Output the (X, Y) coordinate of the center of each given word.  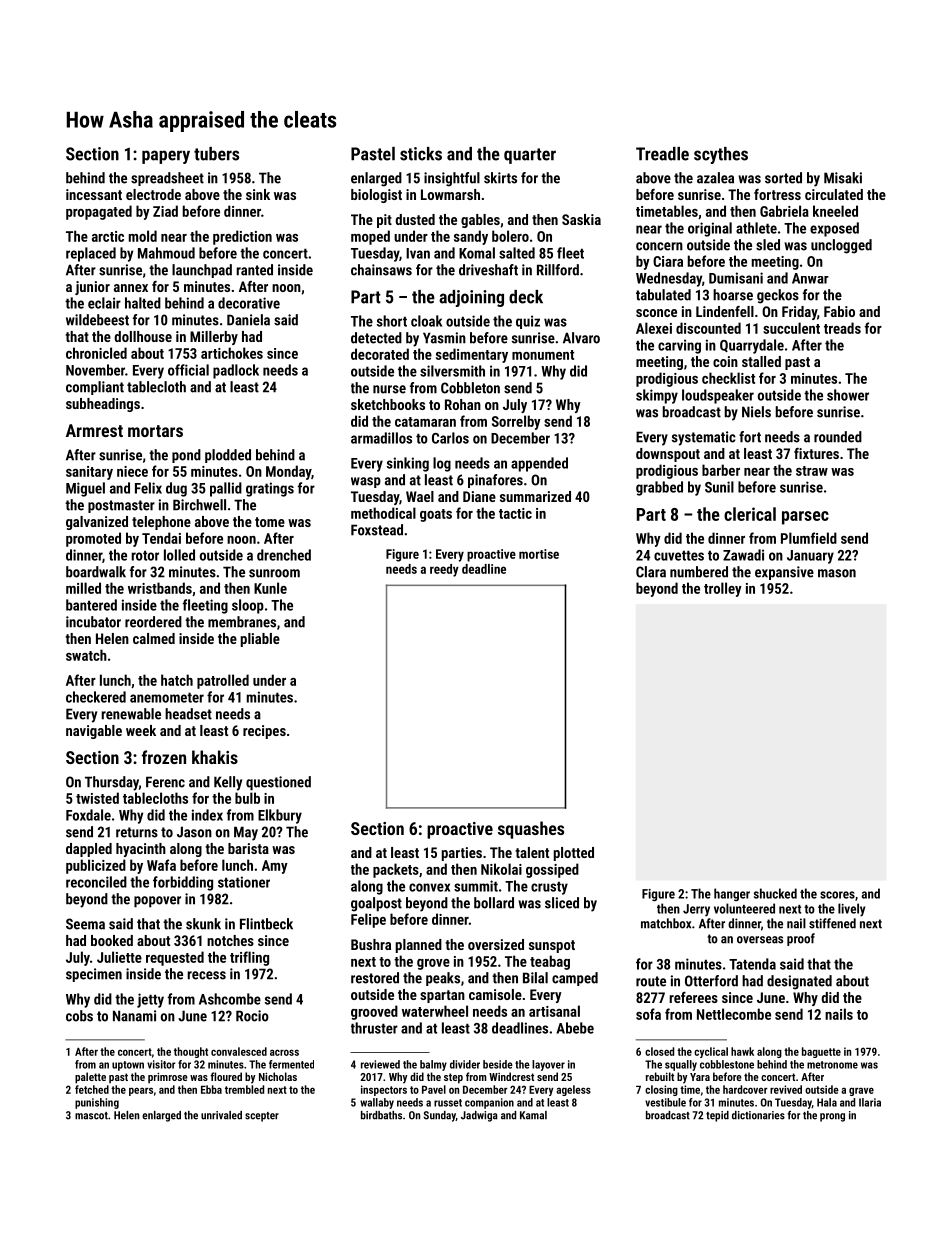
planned (419, 946)
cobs (79, 1016)
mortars (155, 431)
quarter (530, 156)
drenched (284, 555)
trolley (723, 589)
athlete (756, 228)
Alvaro (581, 338)
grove (433, 964)
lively (851, 910)
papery (166, 157)
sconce (656, 313)
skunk (203, 924)
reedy (444, 570)
